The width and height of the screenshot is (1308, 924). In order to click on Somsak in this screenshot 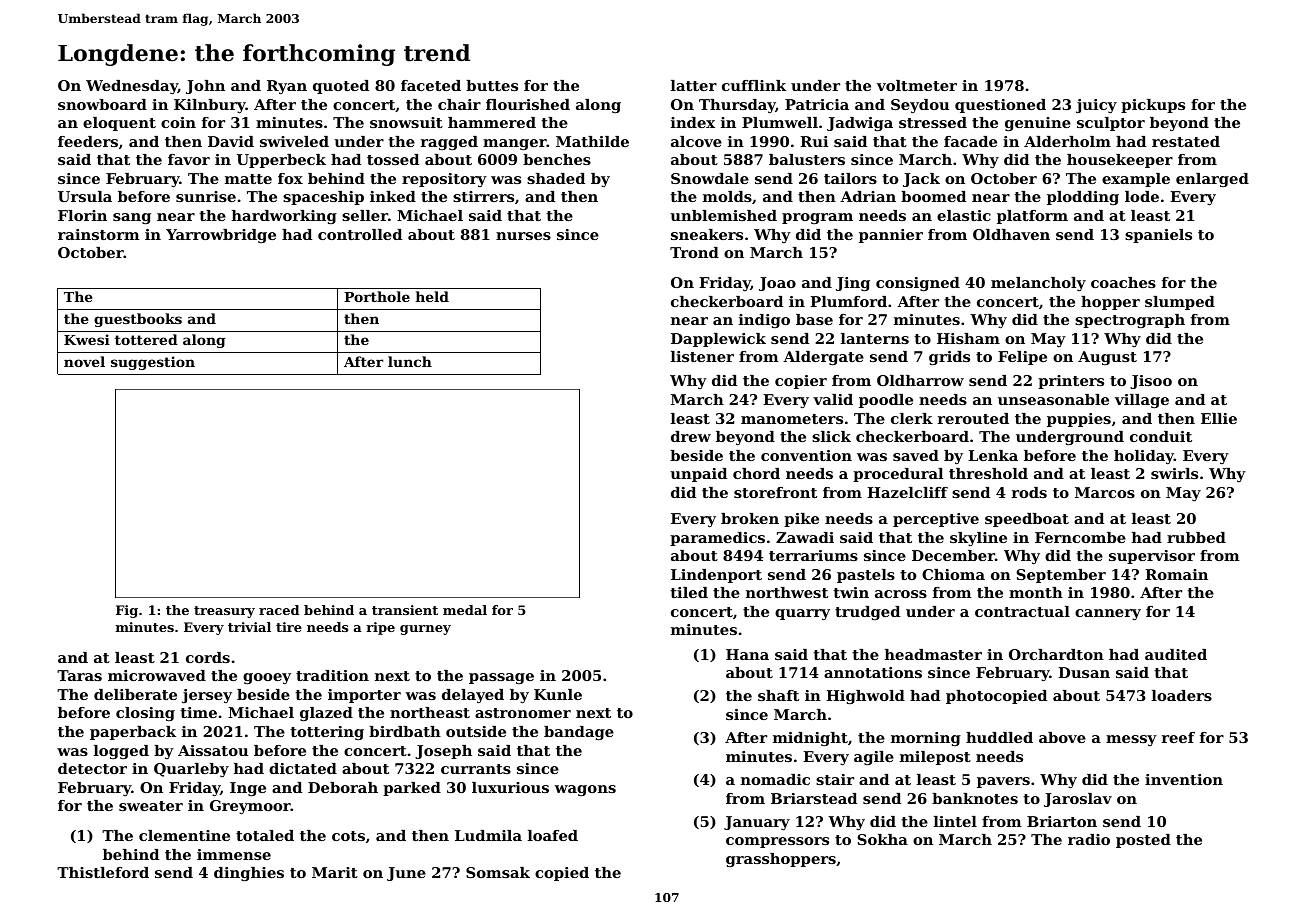, I will do `click(498, 872)`.
